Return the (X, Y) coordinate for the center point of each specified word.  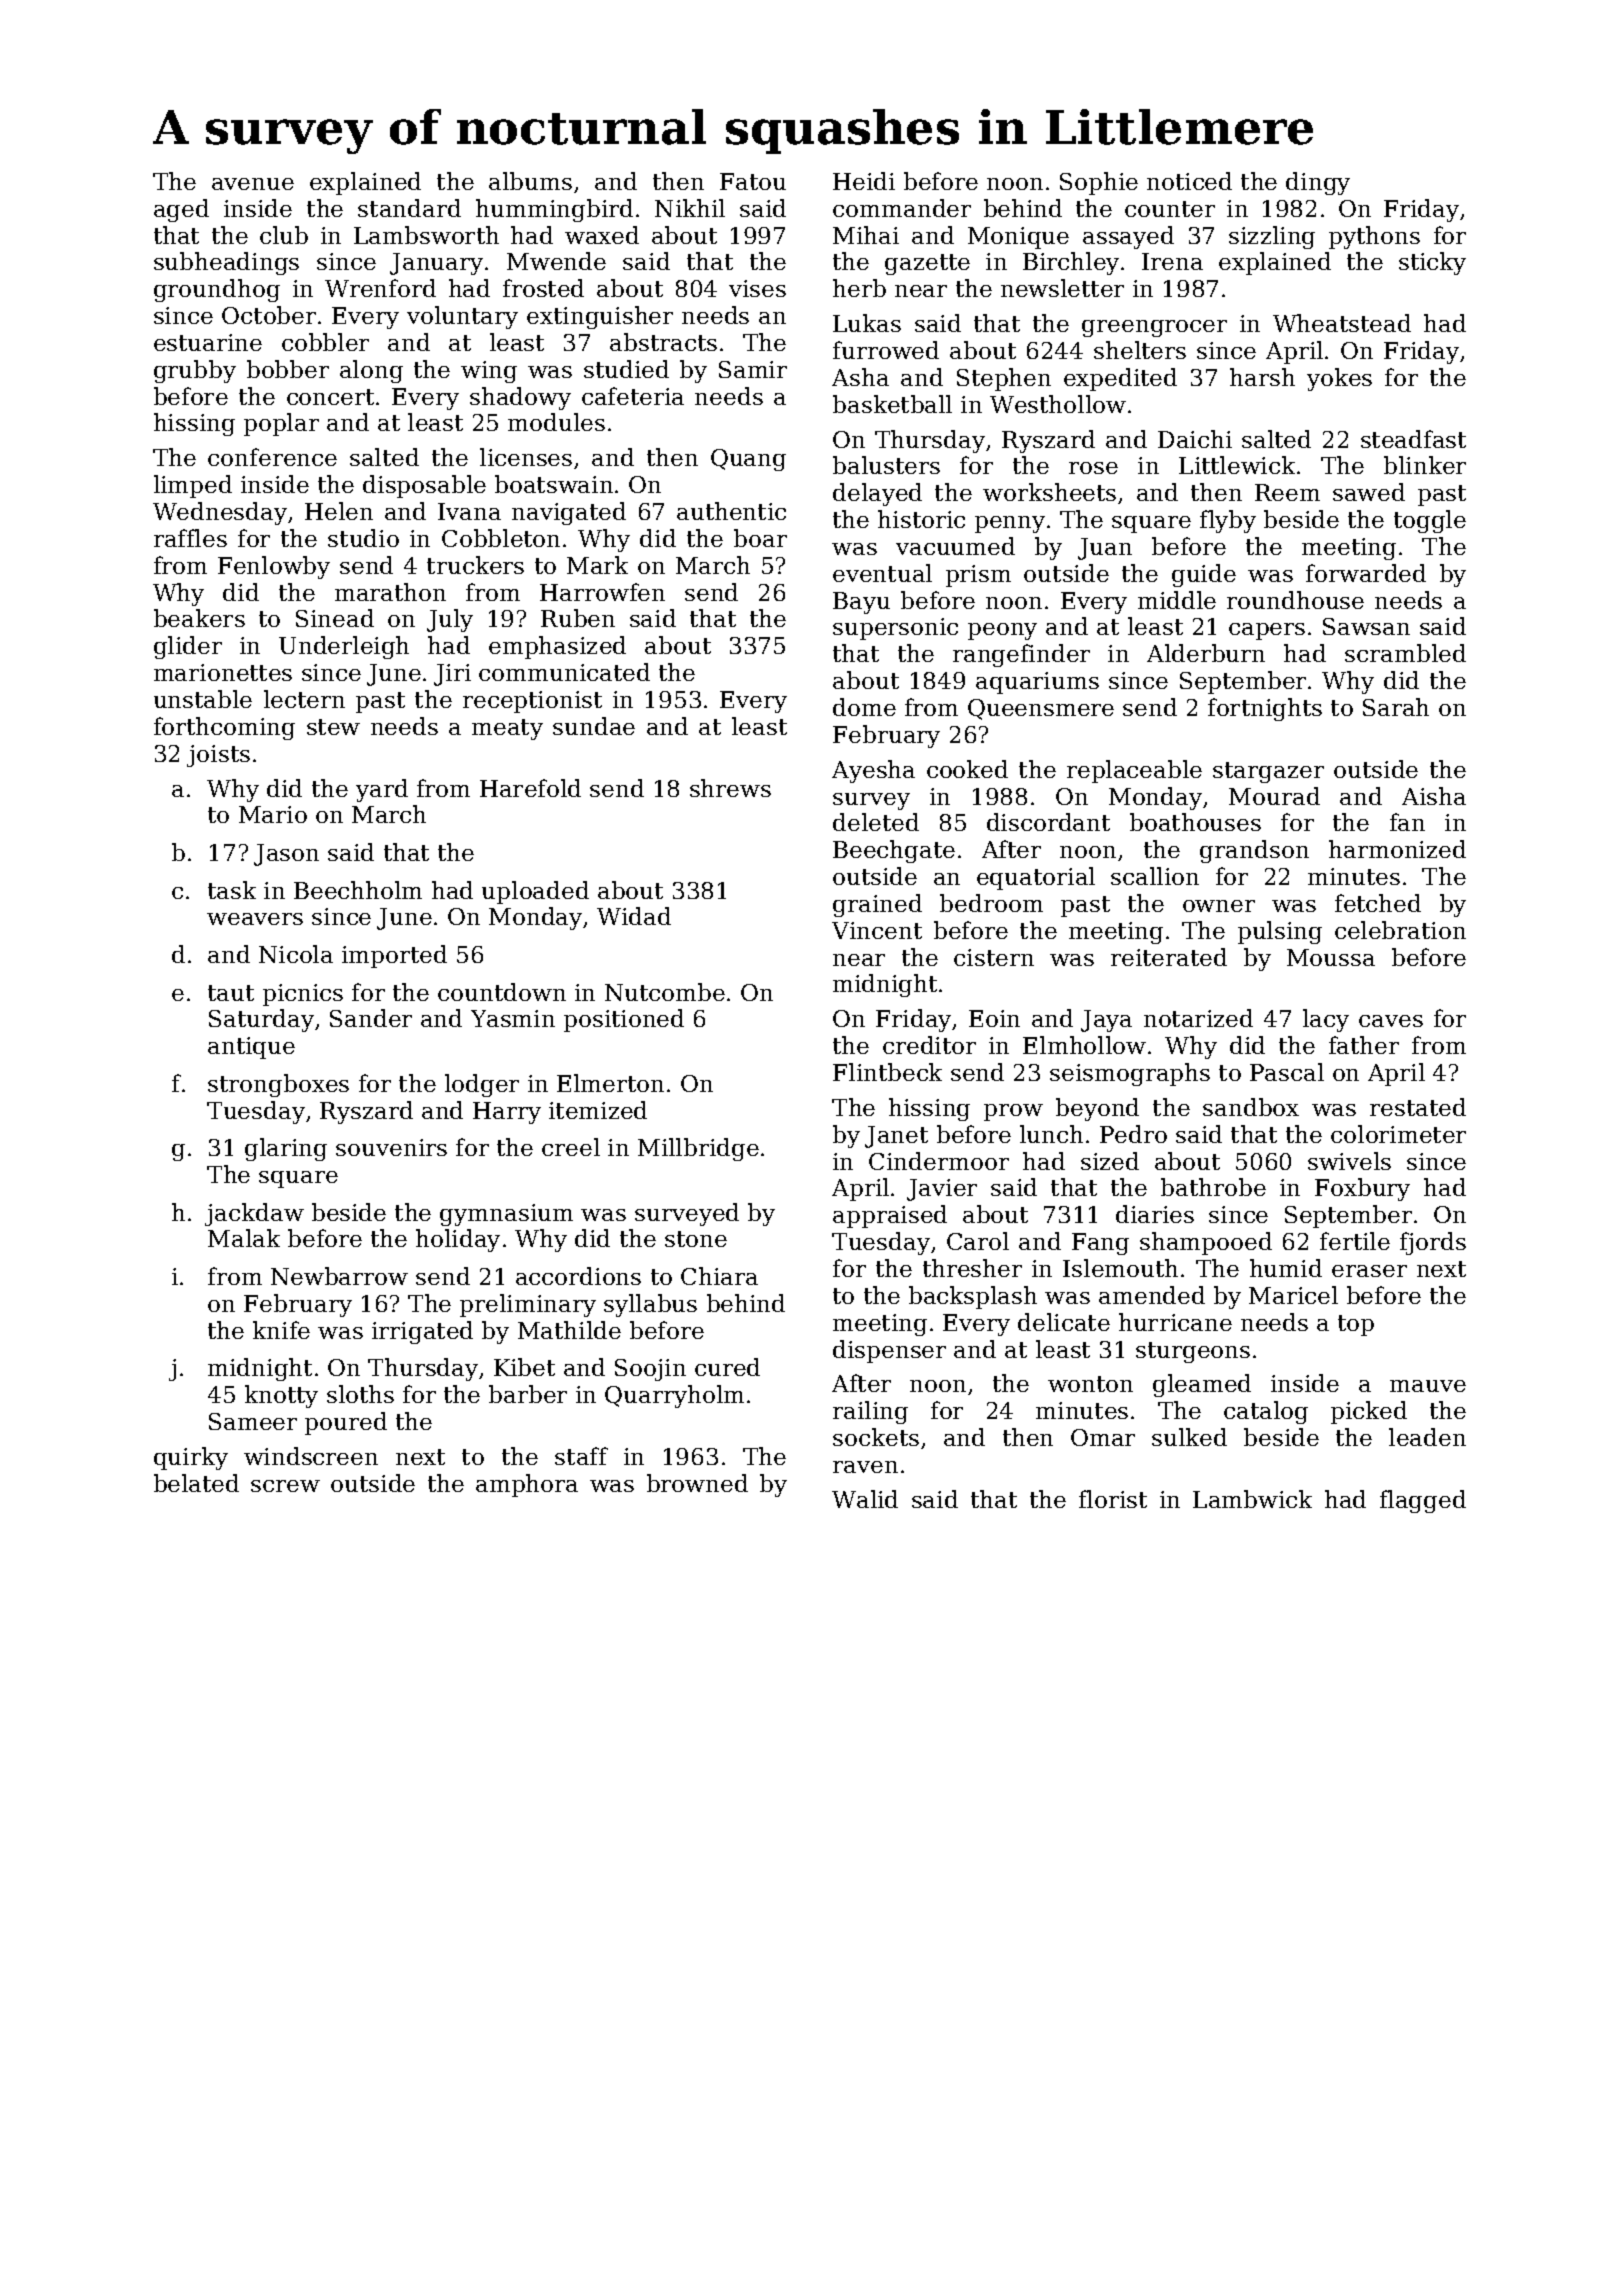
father (1364, 1045)
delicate (1064, 1322)
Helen (339, 511)
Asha (860, 377)
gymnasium (506, 1215)
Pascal (1287, 1072)
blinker (1425, 465)
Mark (597, 565)
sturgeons (1193, 1352)
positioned (624, 1020)
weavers (255, 919)
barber (528, 1394)
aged (181, 210)
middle (1177, 600)
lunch (1051, 1134)
